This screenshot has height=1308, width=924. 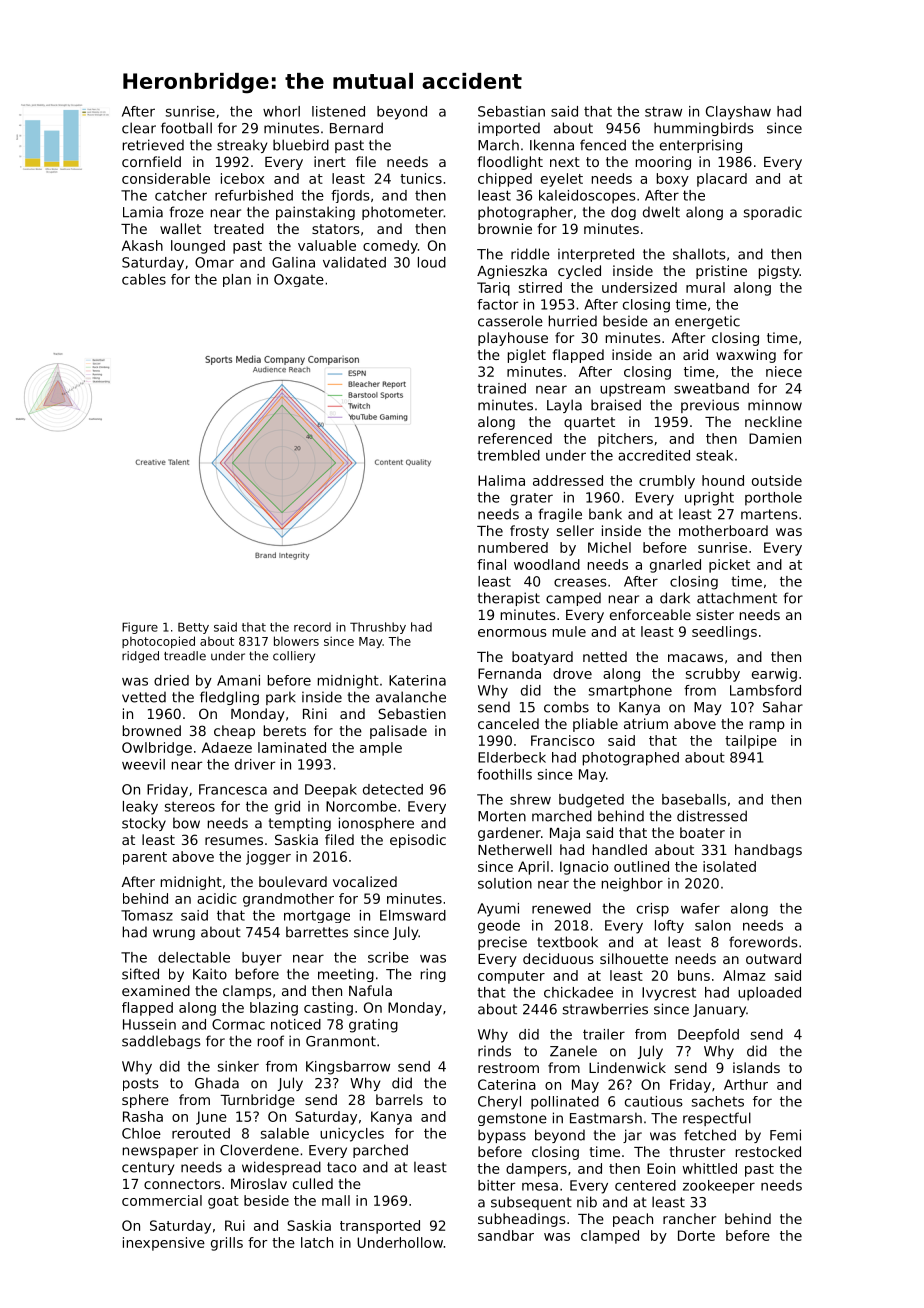 I want to click on Clayshaw, so click(x=738, y=113).
